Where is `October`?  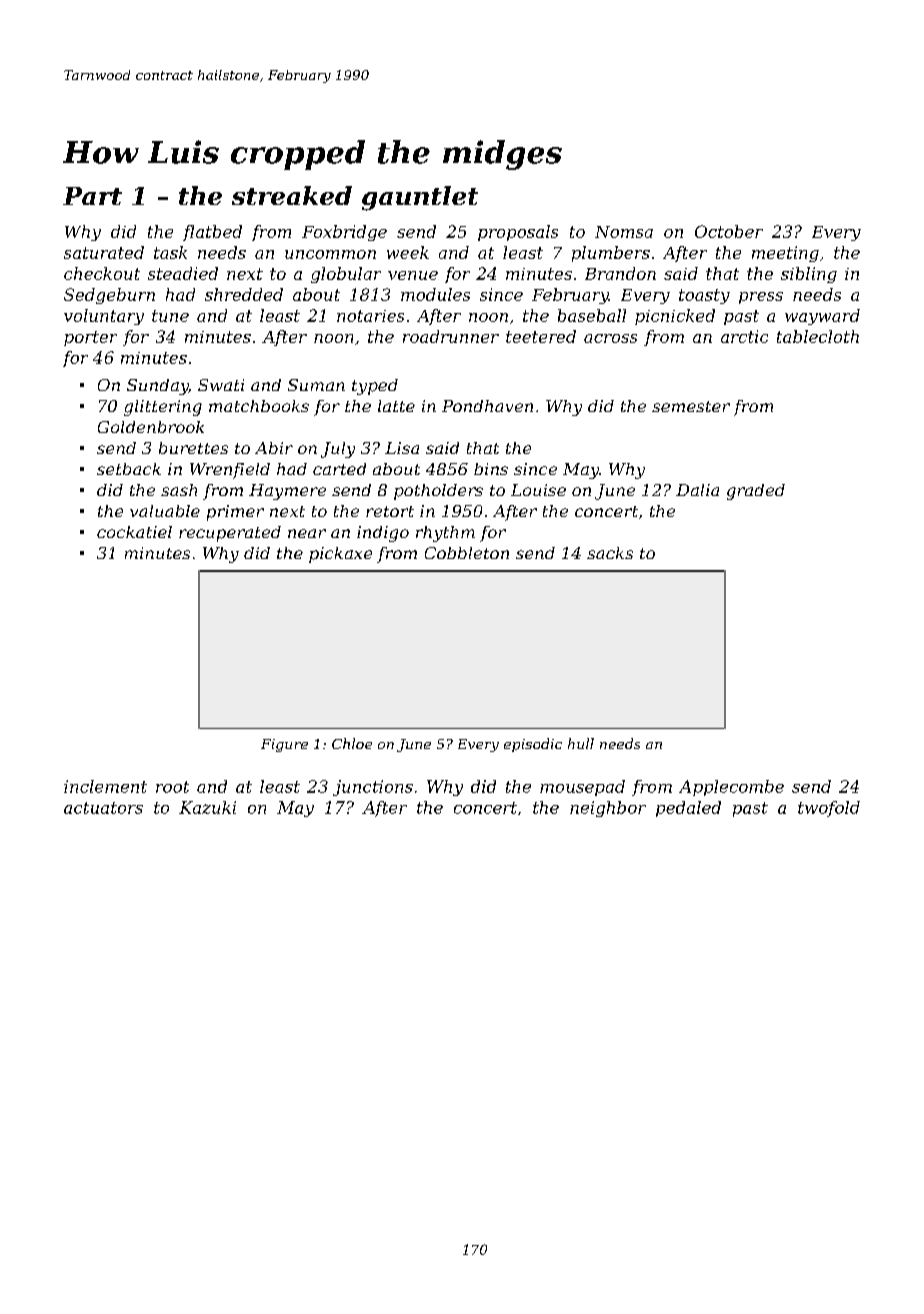 October is located at coordinates (729, 231).
